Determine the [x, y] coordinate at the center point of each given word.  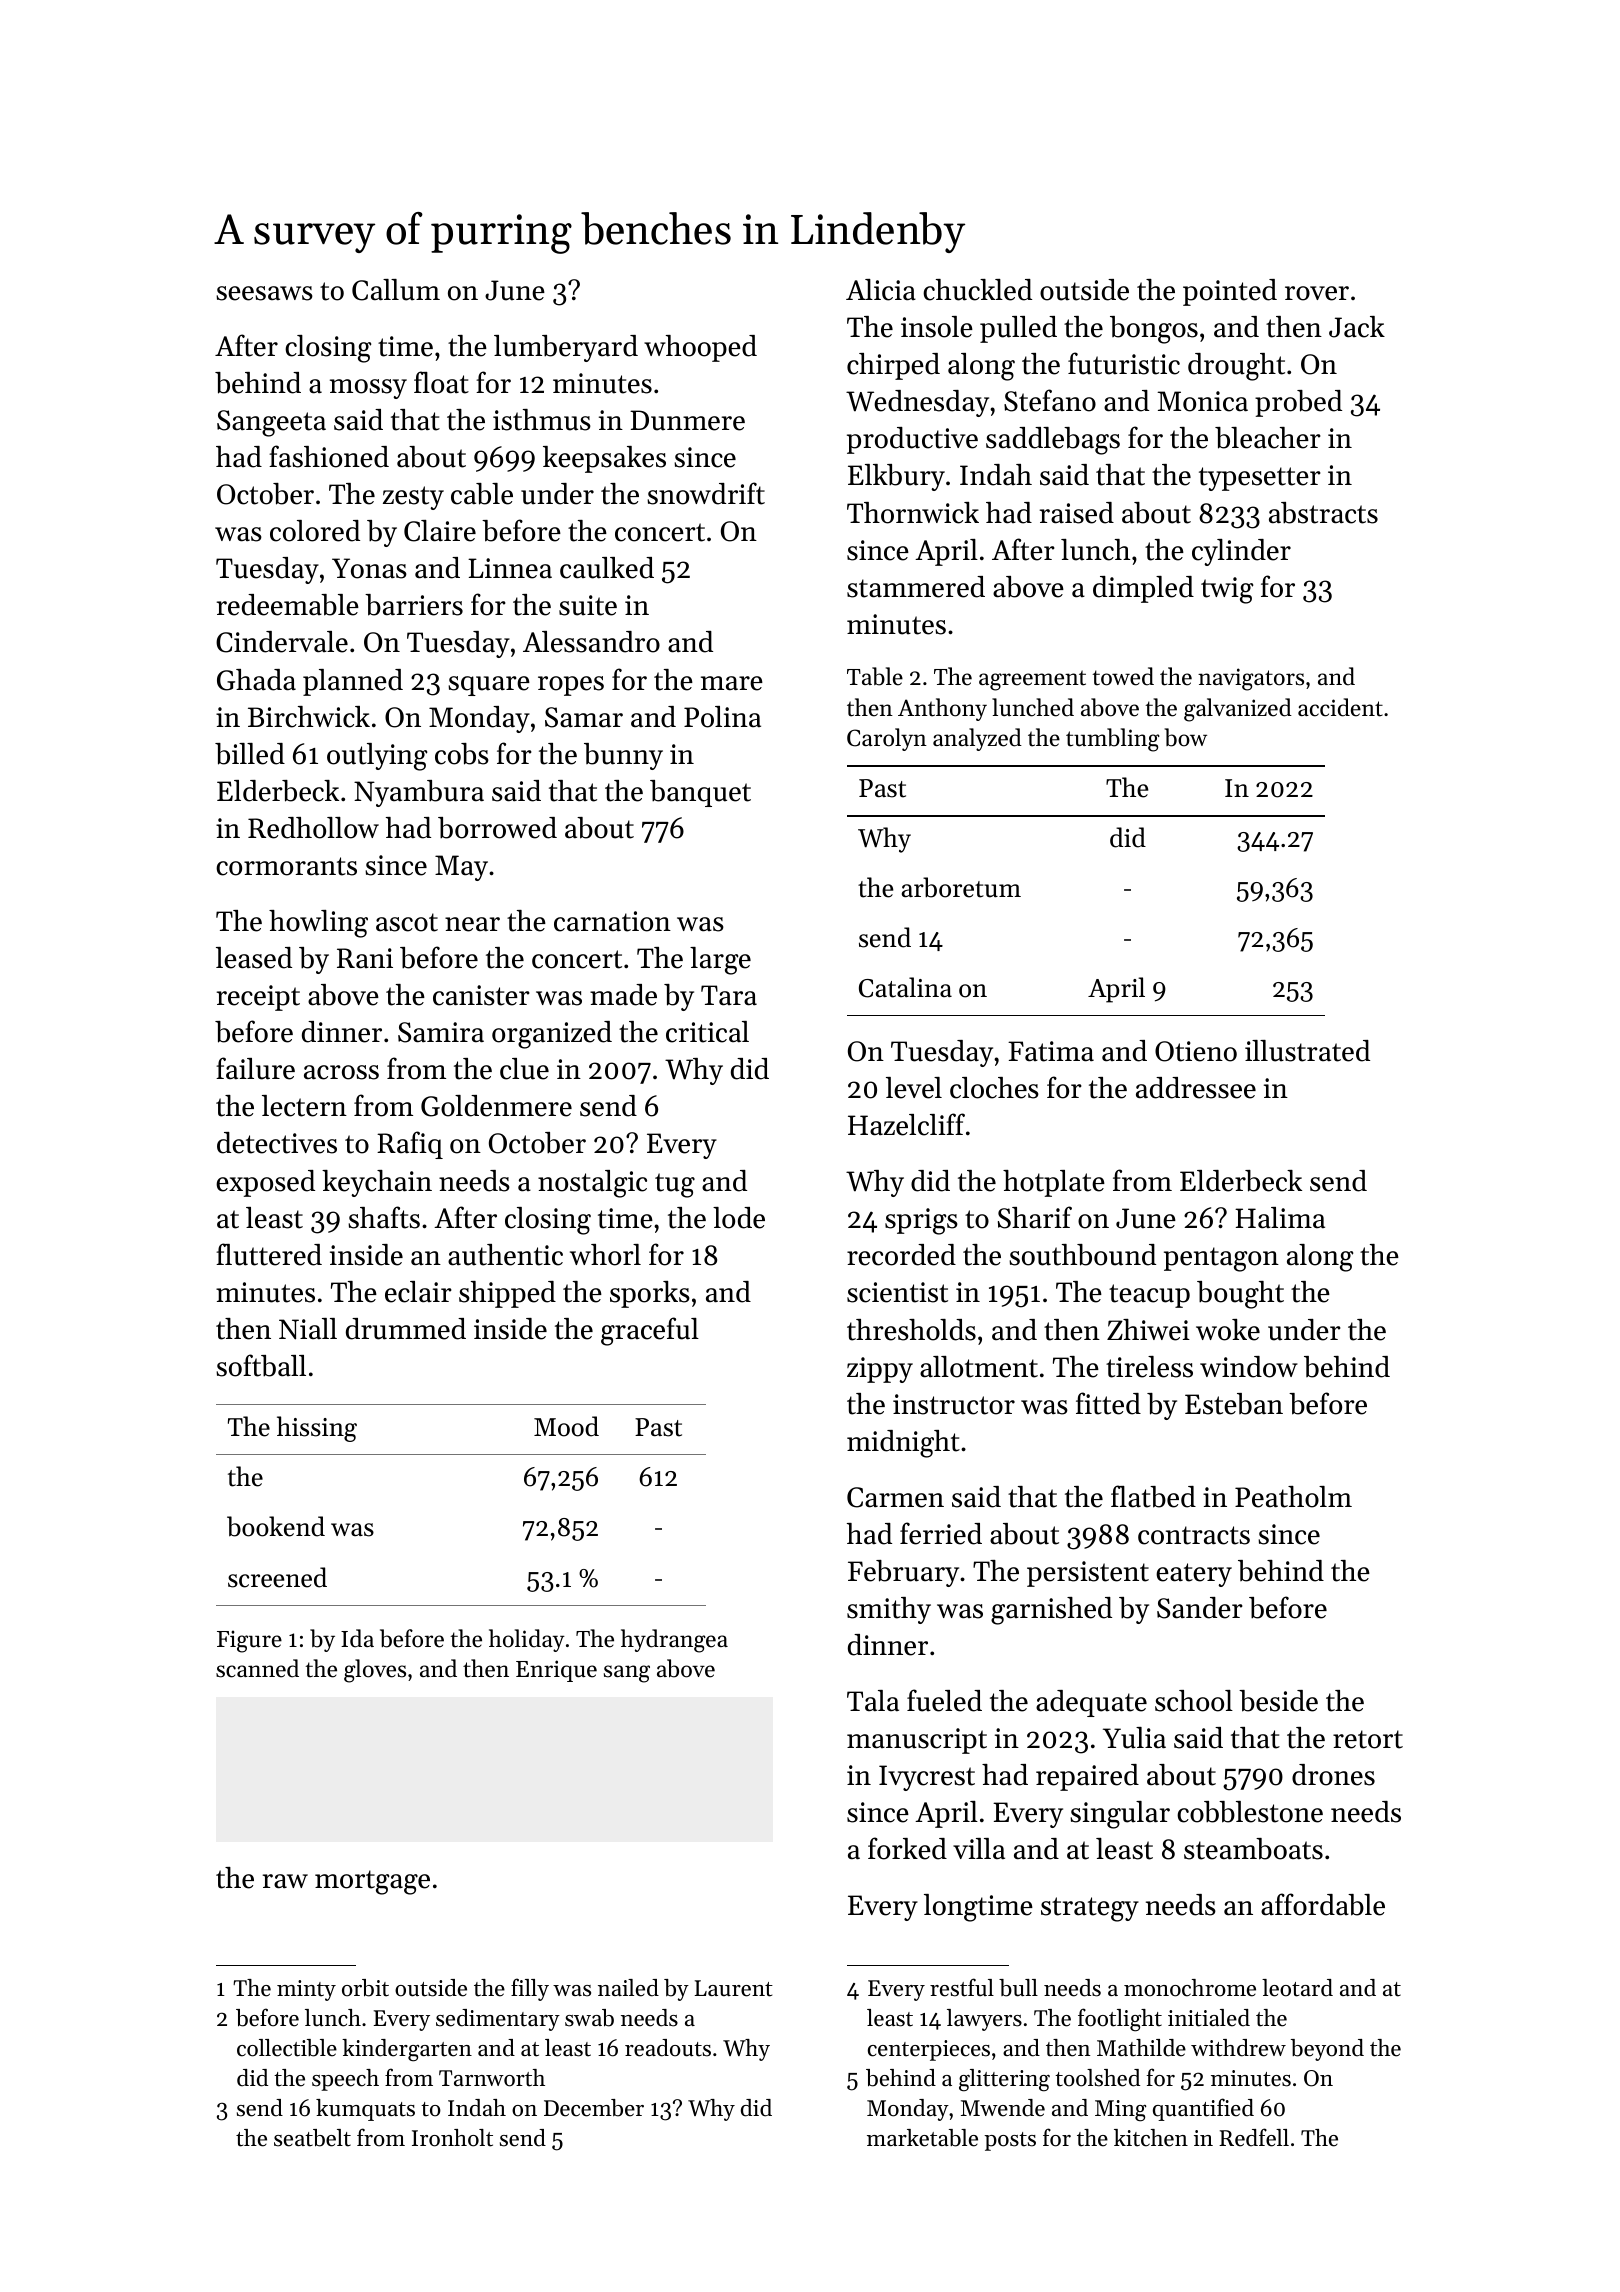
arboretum [961, 887]
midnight [903, 1444]
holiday [527, 1640]
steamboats [1253, 1849]
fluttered [269, 1254]
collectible [287, 2048]
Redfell [1254, 2137]
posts [1010, 2141]
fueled [944, 1700]
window [1249, 1367]
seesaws [264, 293]
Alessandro [591, 642]
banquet [700, 793]
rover [1317, 293]
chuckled [977, 290]
